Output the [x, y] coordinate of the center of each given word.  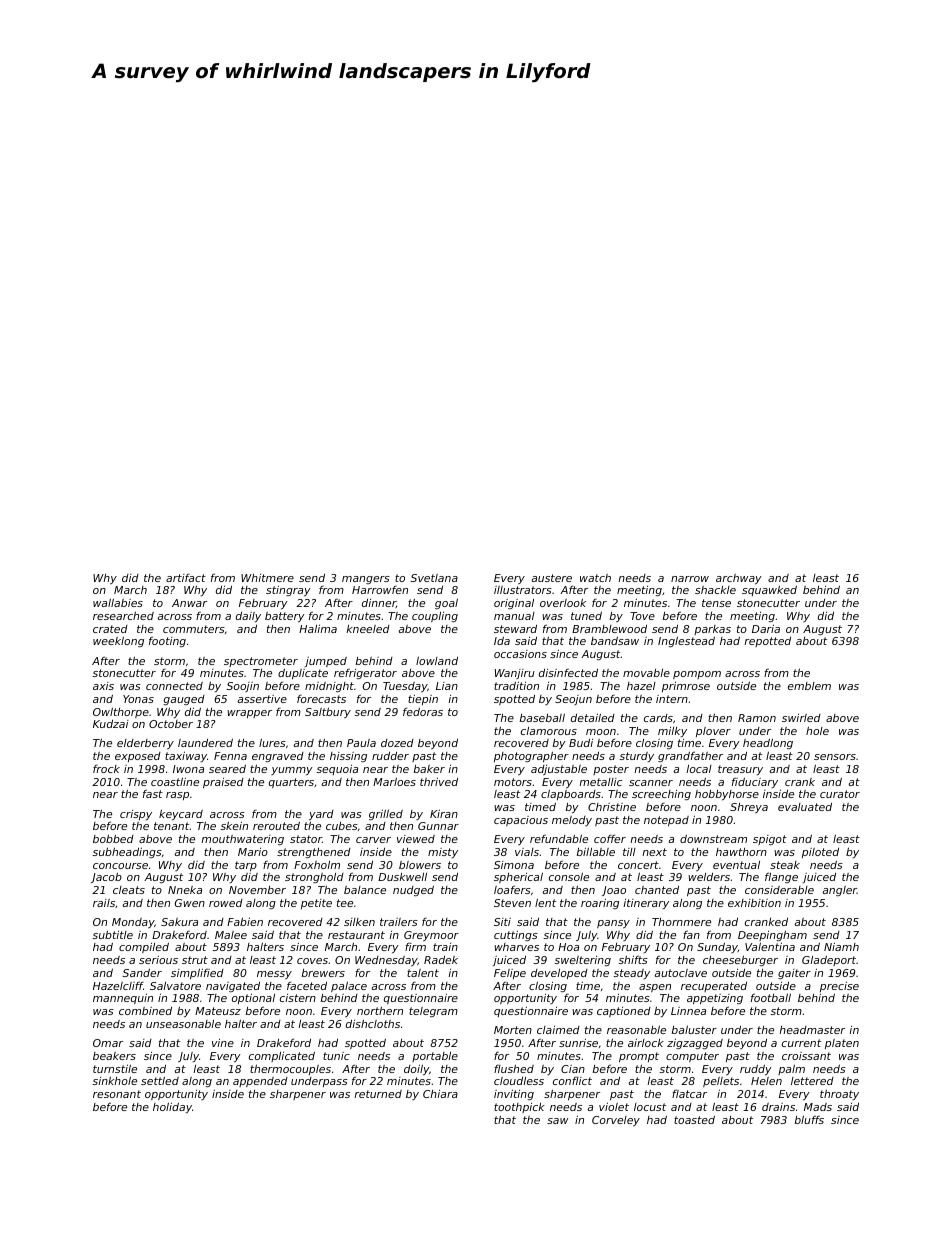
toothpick [519, 1108]
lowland [437, 660]
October [171, 724]
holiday [172, 1107]
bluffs [809, 1119]
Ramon [757, 718]
